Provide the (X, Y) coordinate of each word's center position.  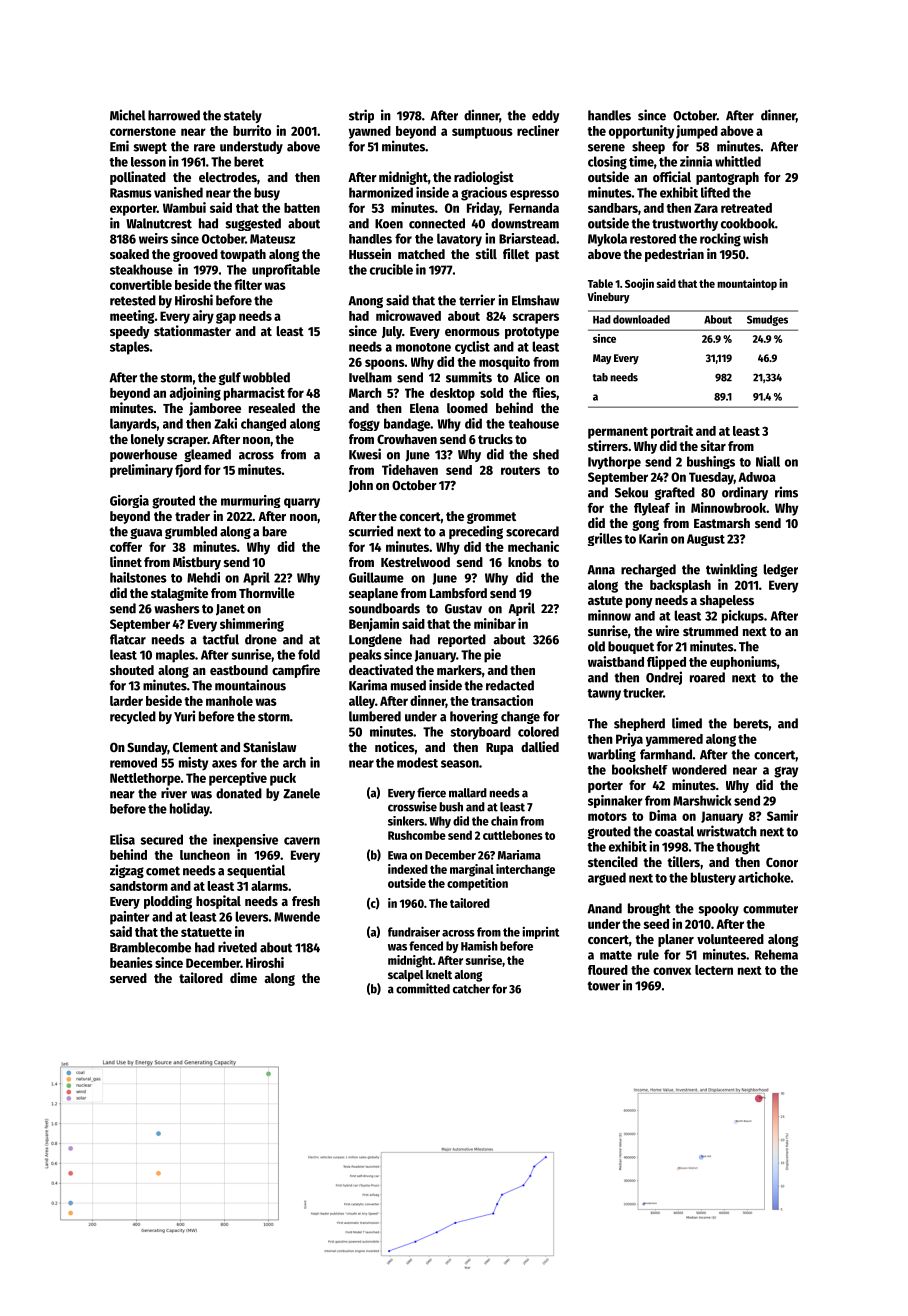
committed (423, 988)
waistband (616, 661)
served (128, 978)
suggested (253, 224)
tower (604, 986)
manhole (229, 701)
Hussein (370, 253)
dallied (540, 746)
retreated (746, 208)
